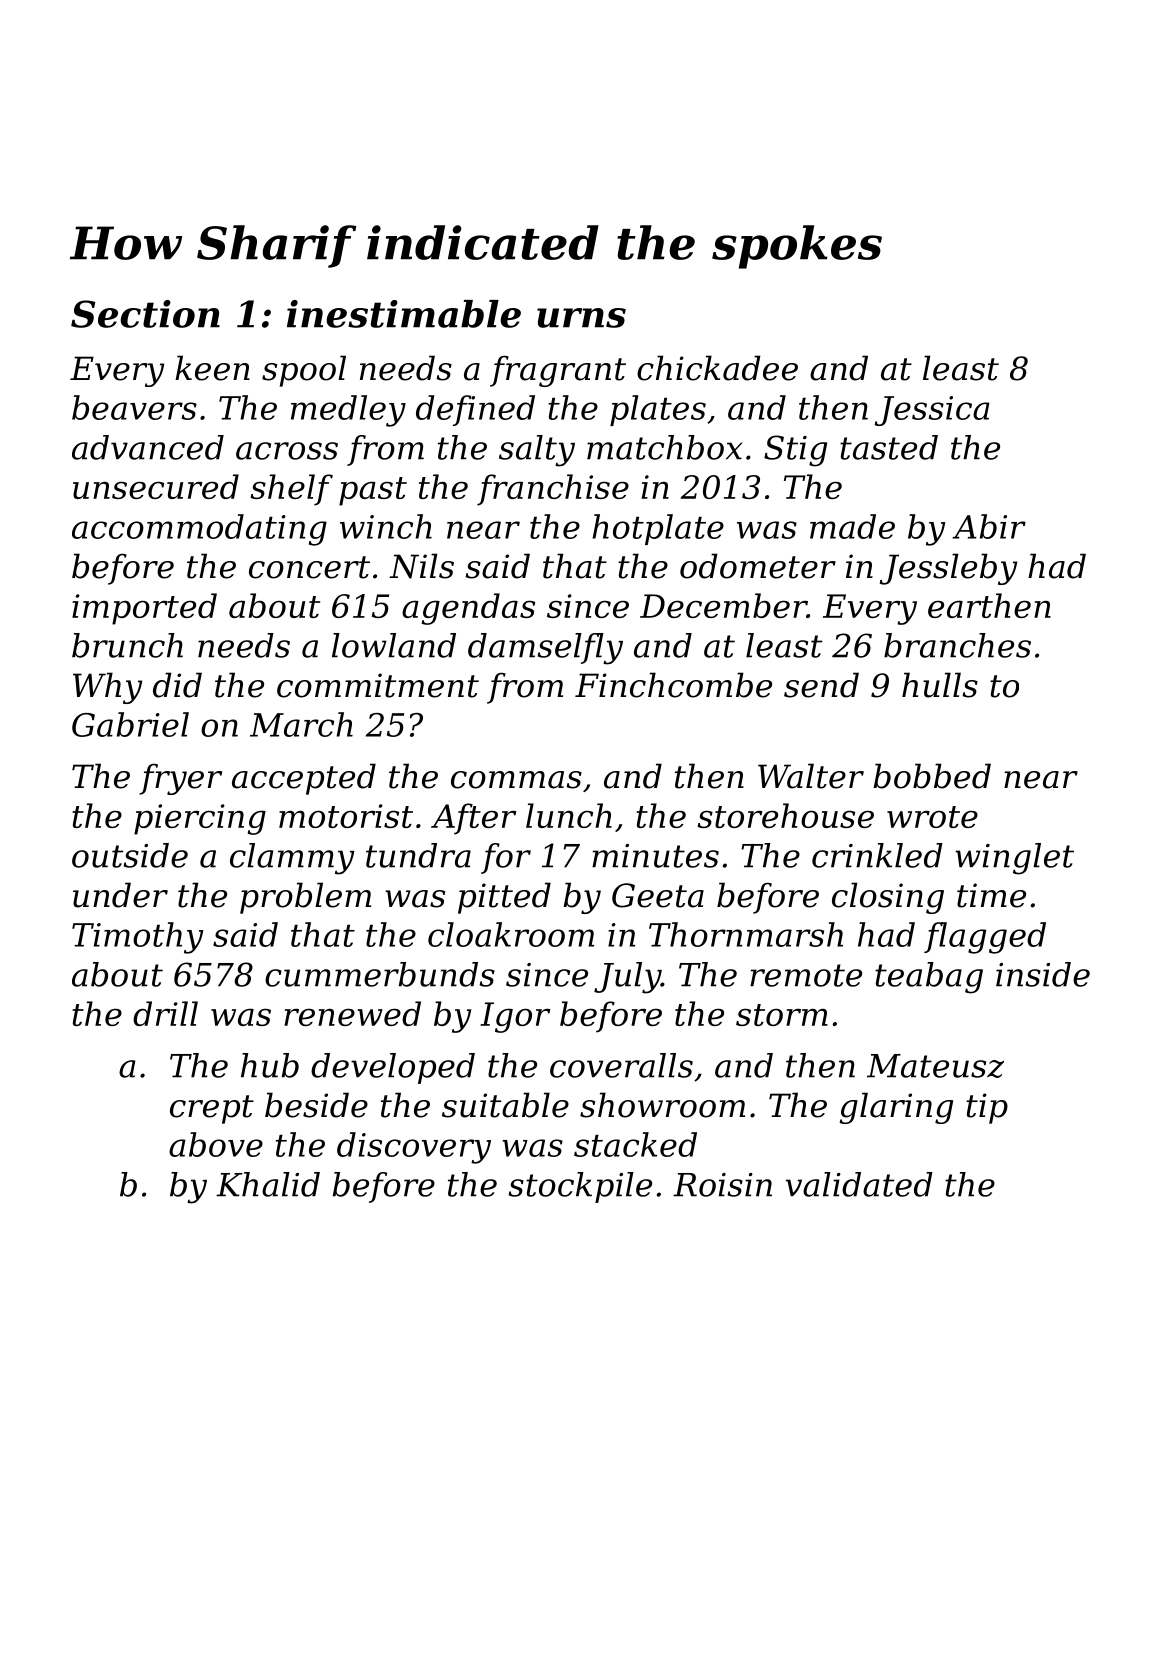 The width and height of the screenshot is (1165, 1654). I want to click on stockpile, so click(580, 1187).
